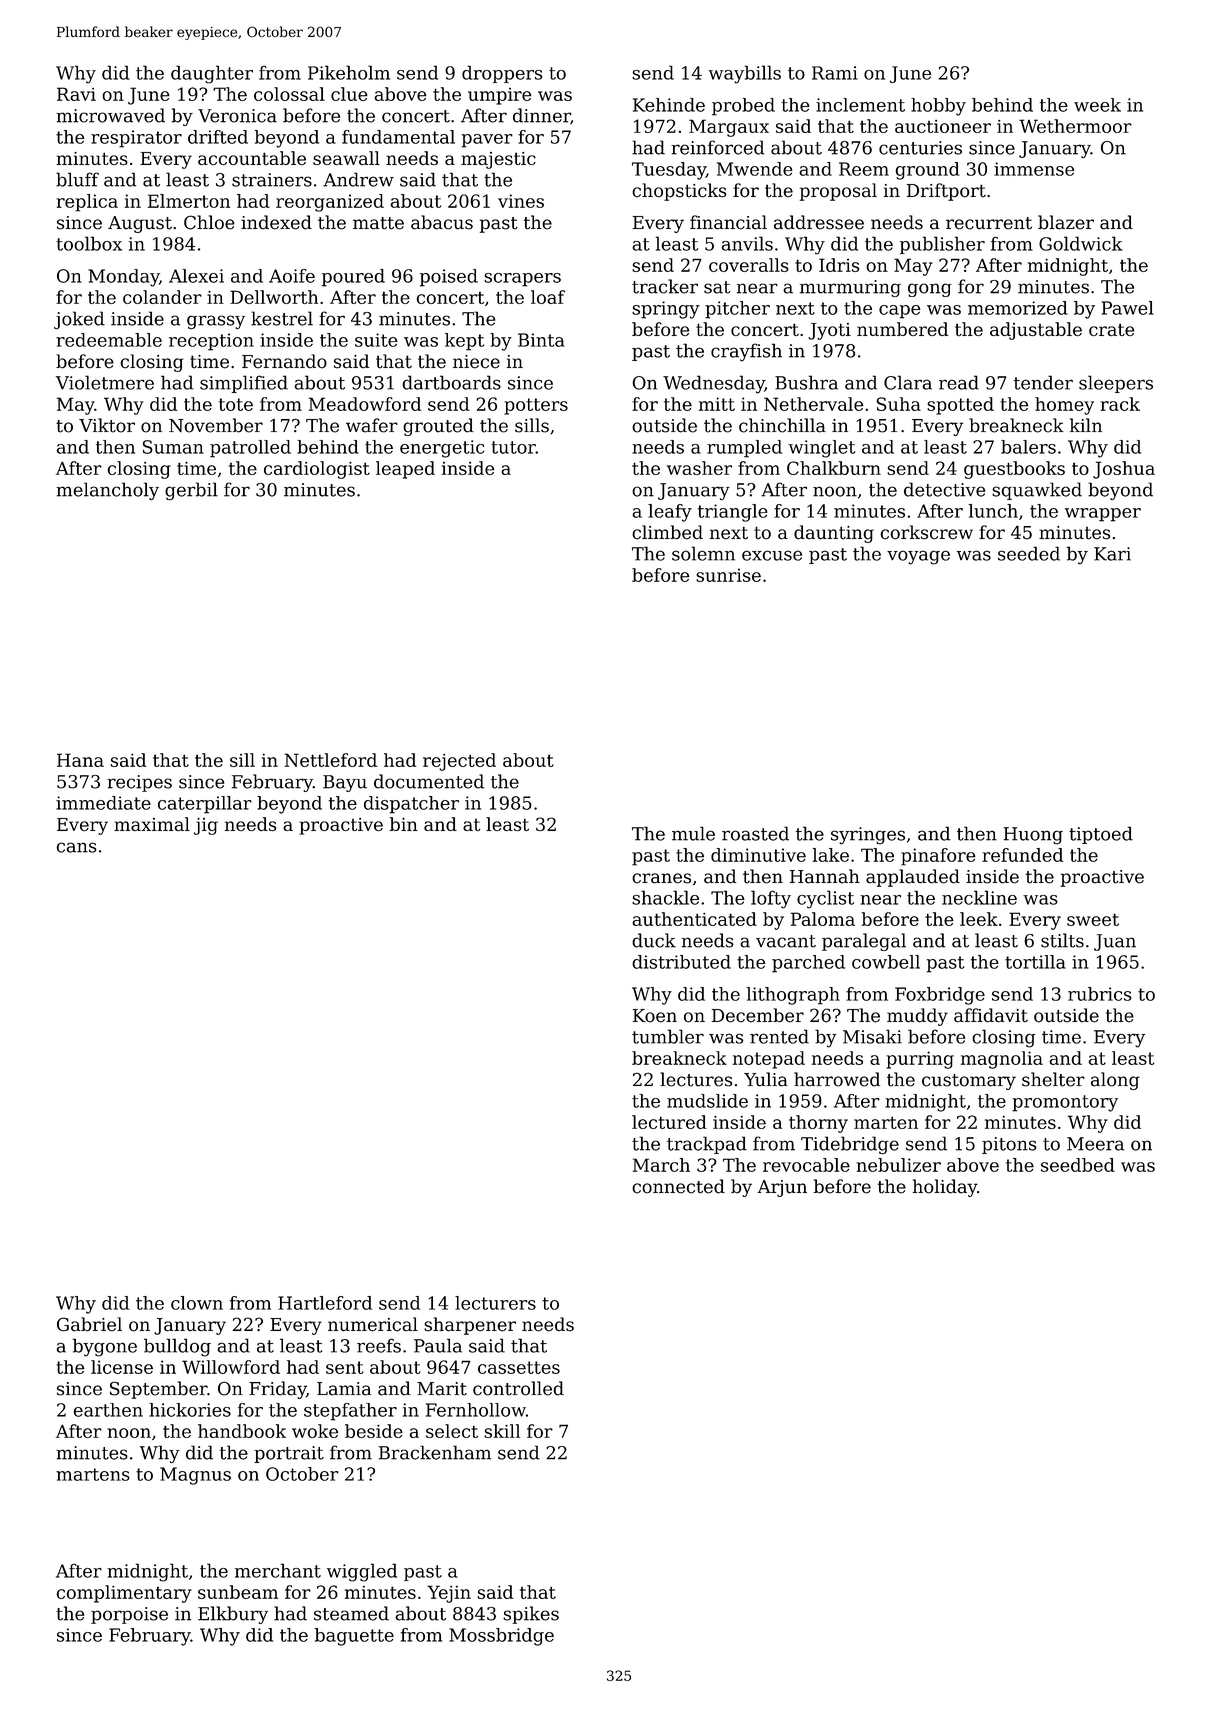 The height and width of the image is (1714, 1212). What do you see at coordinates (212, 74) in the image?
I see `daughter` at bounding box center [212, 74].
